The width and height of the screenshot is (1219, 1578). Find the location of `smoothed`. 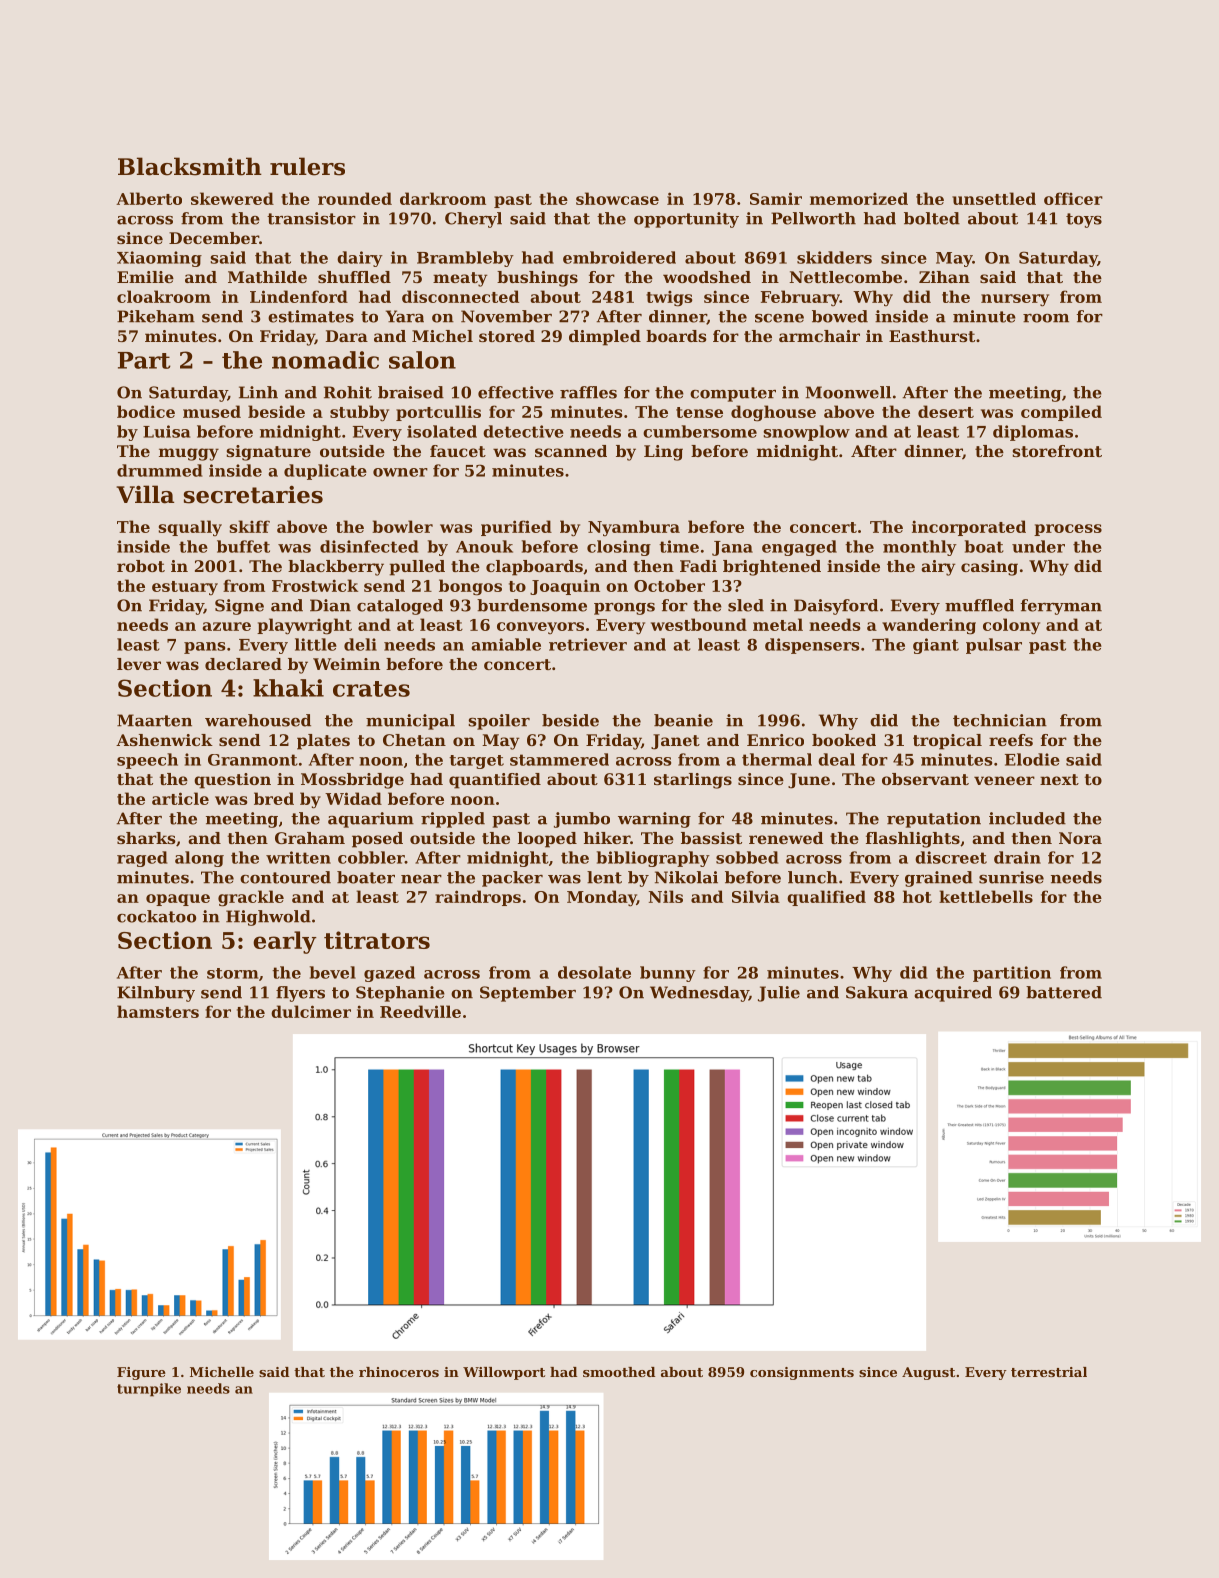

smoothed is located at coordinates (619, 1372).
